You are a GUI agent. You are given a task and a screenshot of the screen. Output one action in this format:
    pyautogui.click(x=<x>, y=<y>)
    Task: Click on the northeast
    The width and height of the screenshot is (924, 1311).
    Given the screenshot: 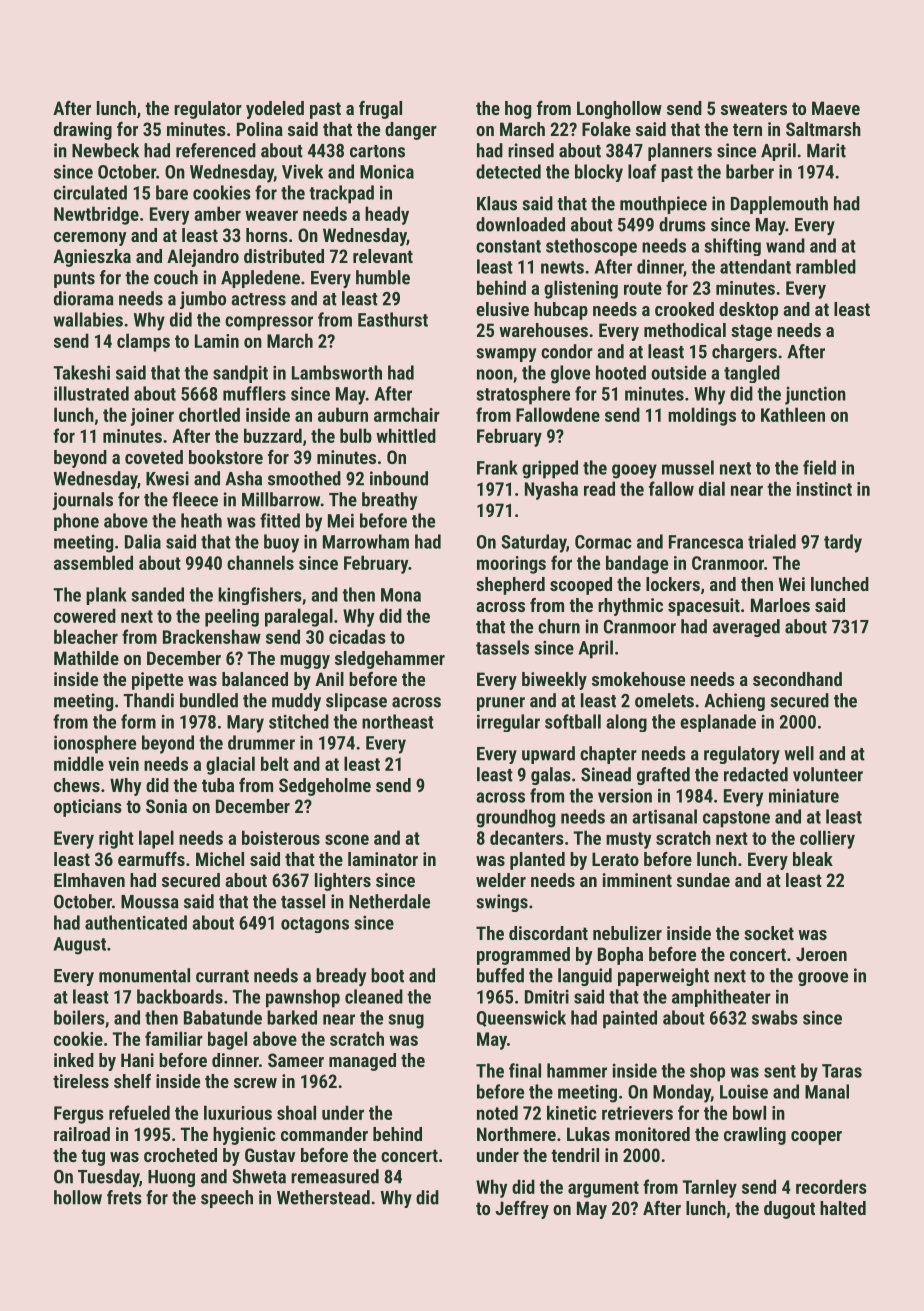 What is the action you would take?
    pyautogui.click(x=398, y=721)
